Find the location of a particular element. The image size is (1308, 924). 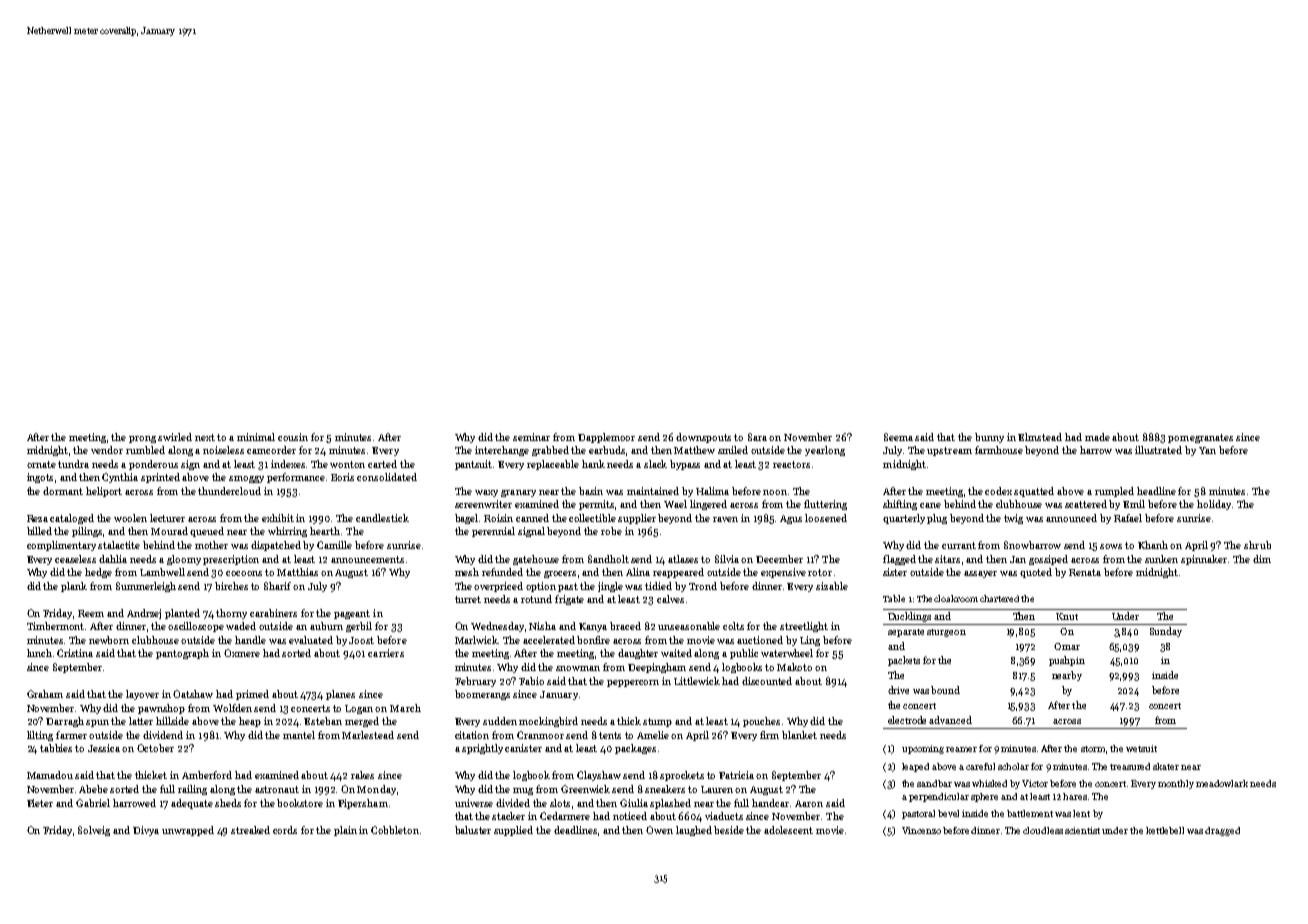

Snowbarrow is located at coordinates (1032, 545).
